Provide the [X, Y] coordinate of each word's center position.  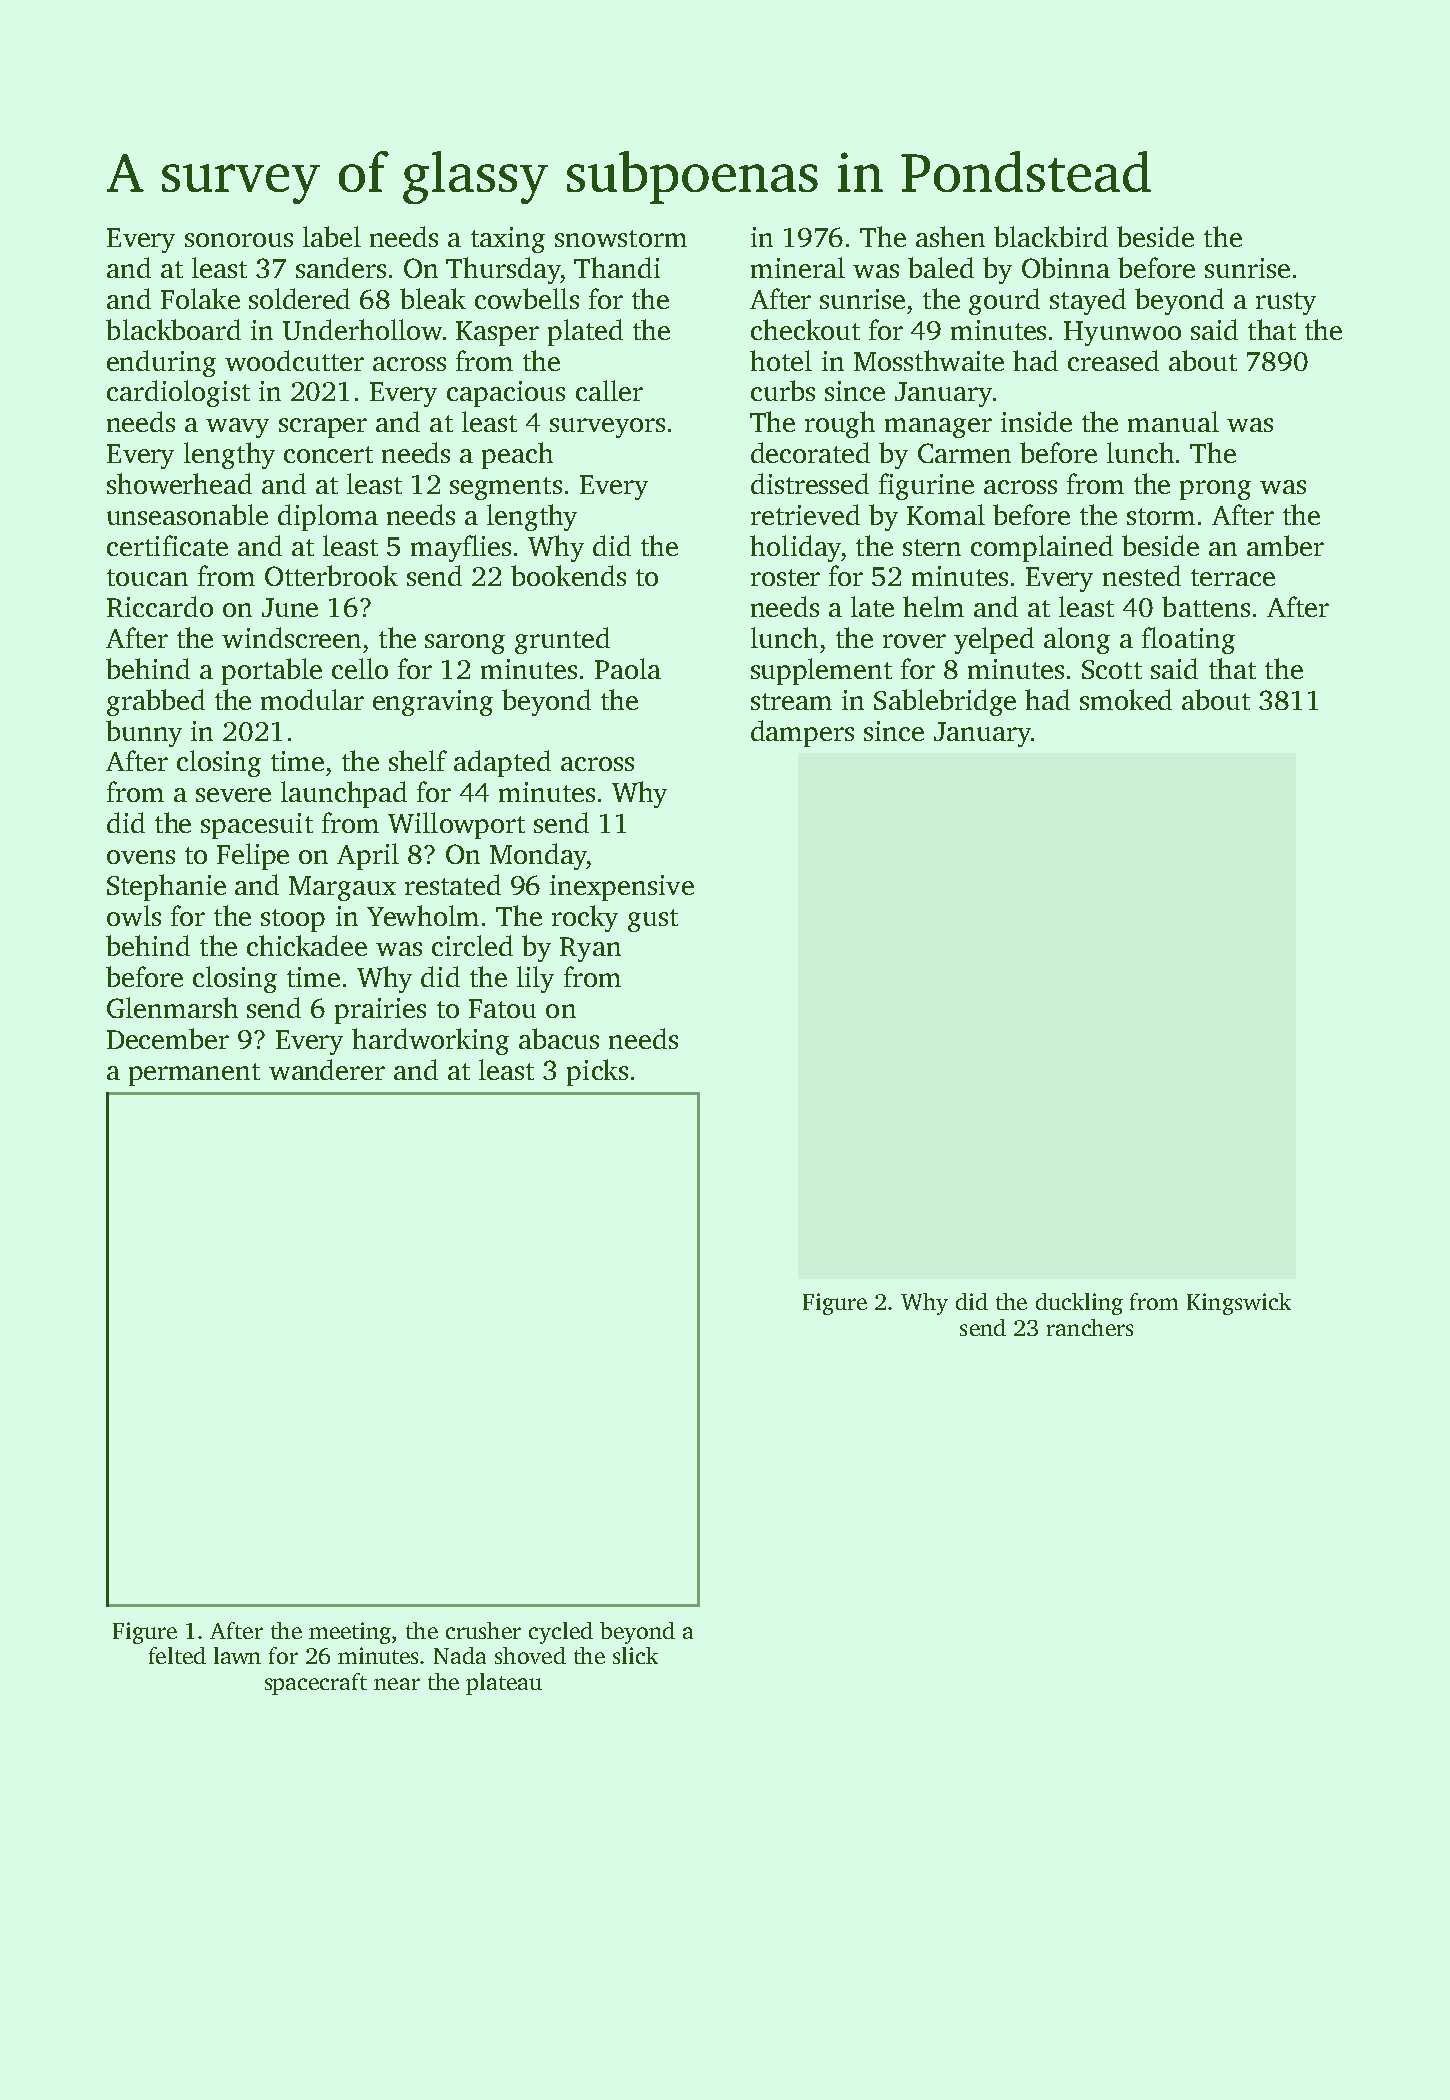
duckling [1079, 1304]
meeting [350, 1633]
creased [1113, 360]
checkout [805, 329]
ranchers [1090, 1327]
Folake [200, 298]
